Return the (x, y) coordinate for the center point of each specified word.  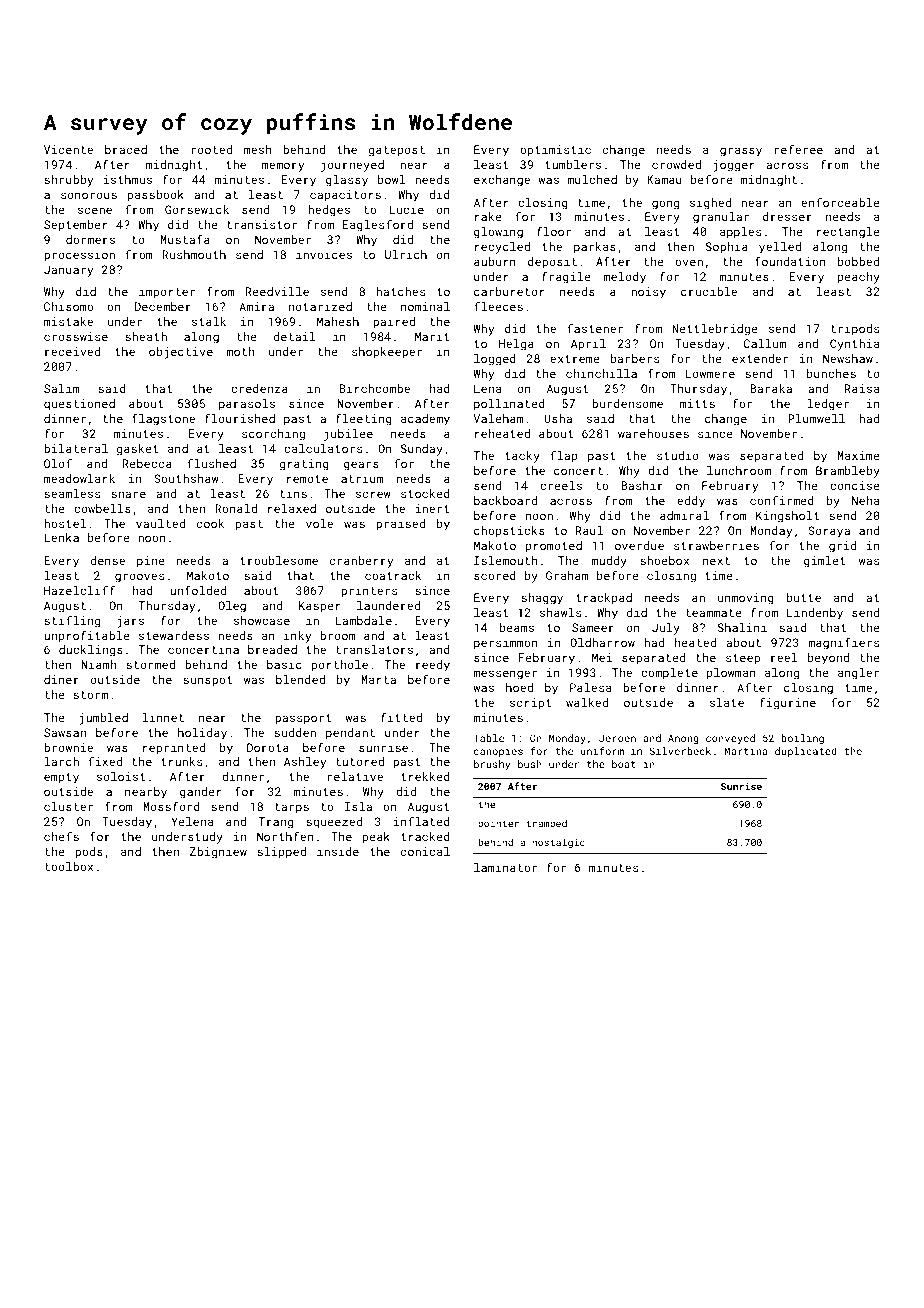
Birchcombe (375, 388)
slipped (281, 853)
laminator (505, 867)
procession (79, 256)
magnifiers (843, 644)
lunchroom (739, 470)
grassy (741, 152)
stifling (72, 621)
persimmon (505, 644)
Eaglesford (378, 225)
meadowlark (79, 478)
